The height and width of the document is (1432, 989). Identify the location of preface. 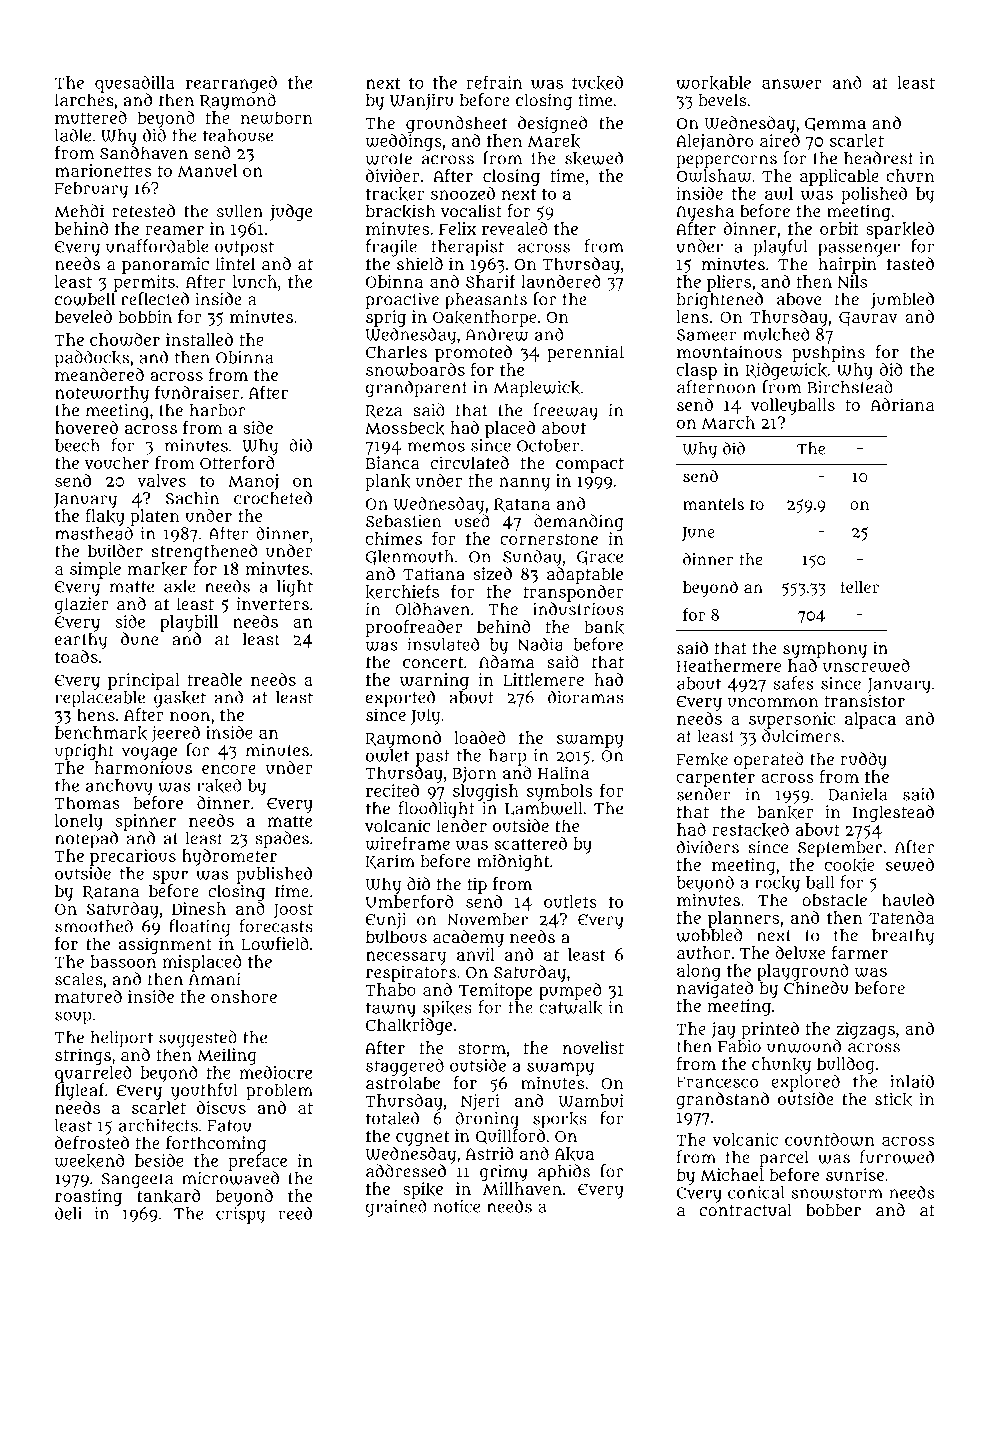
(258, 1162).
